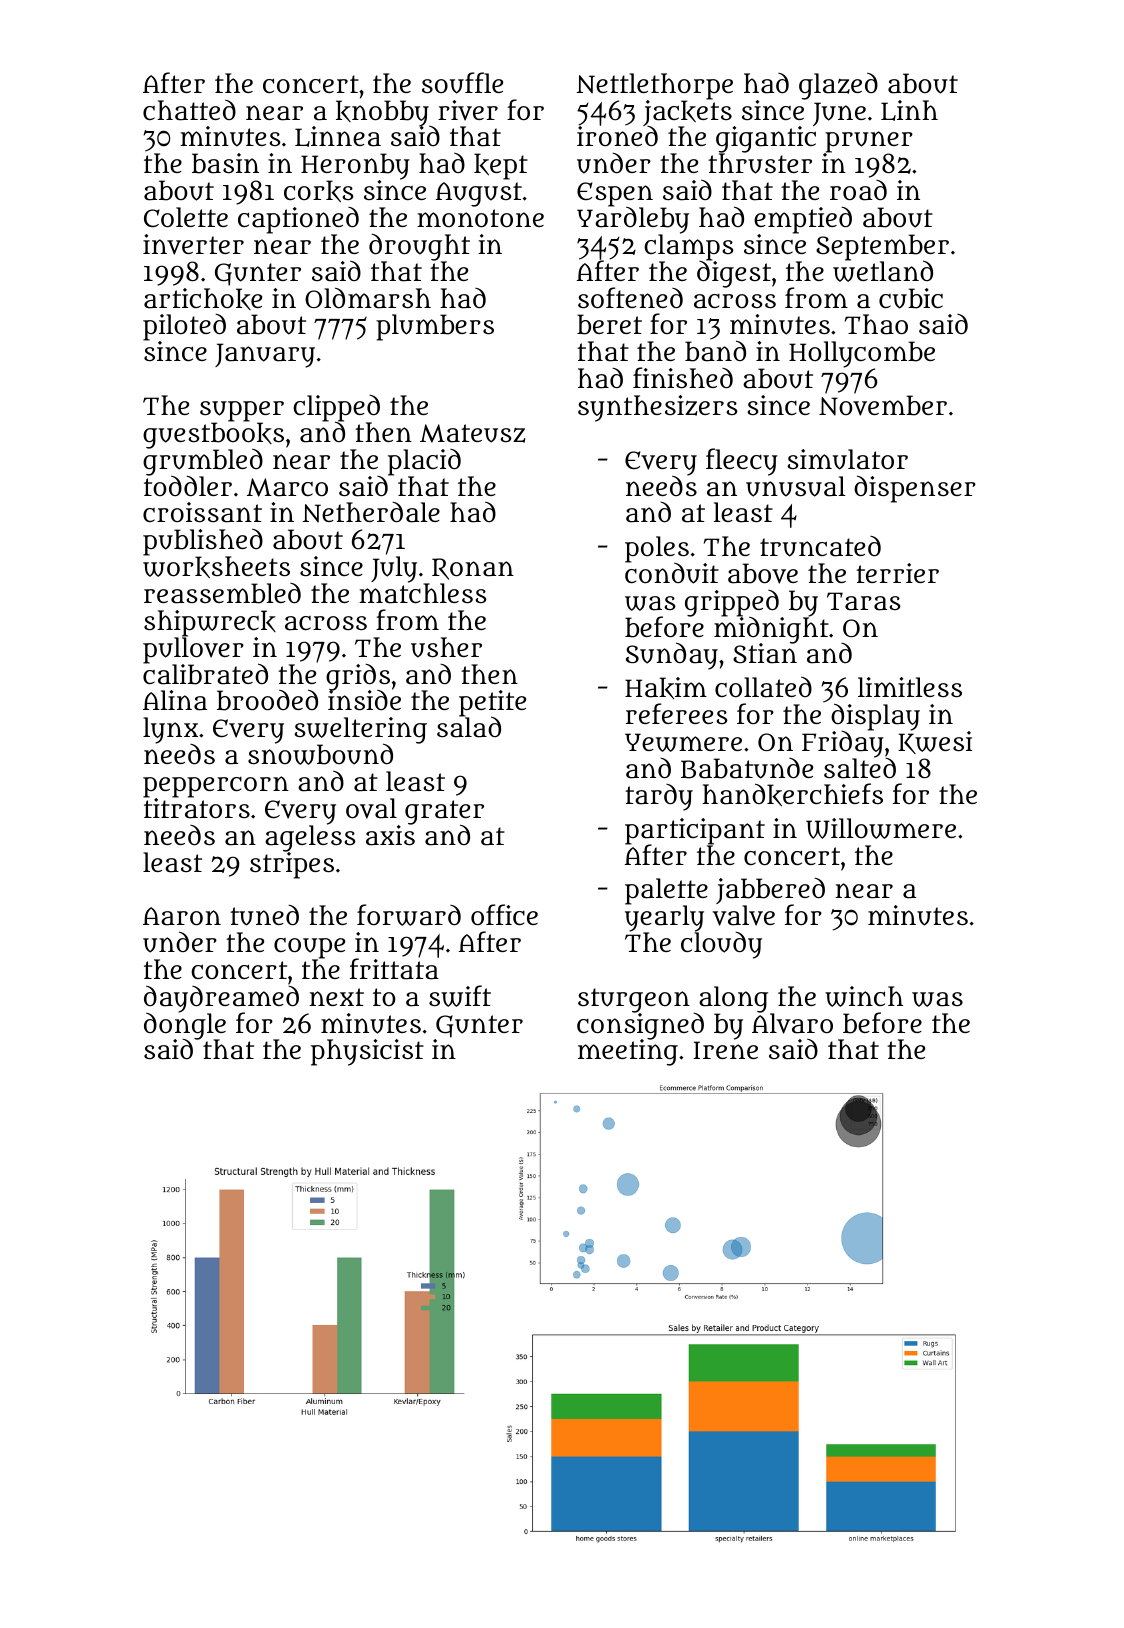  I want to click on simulator, so click(847, 459).
